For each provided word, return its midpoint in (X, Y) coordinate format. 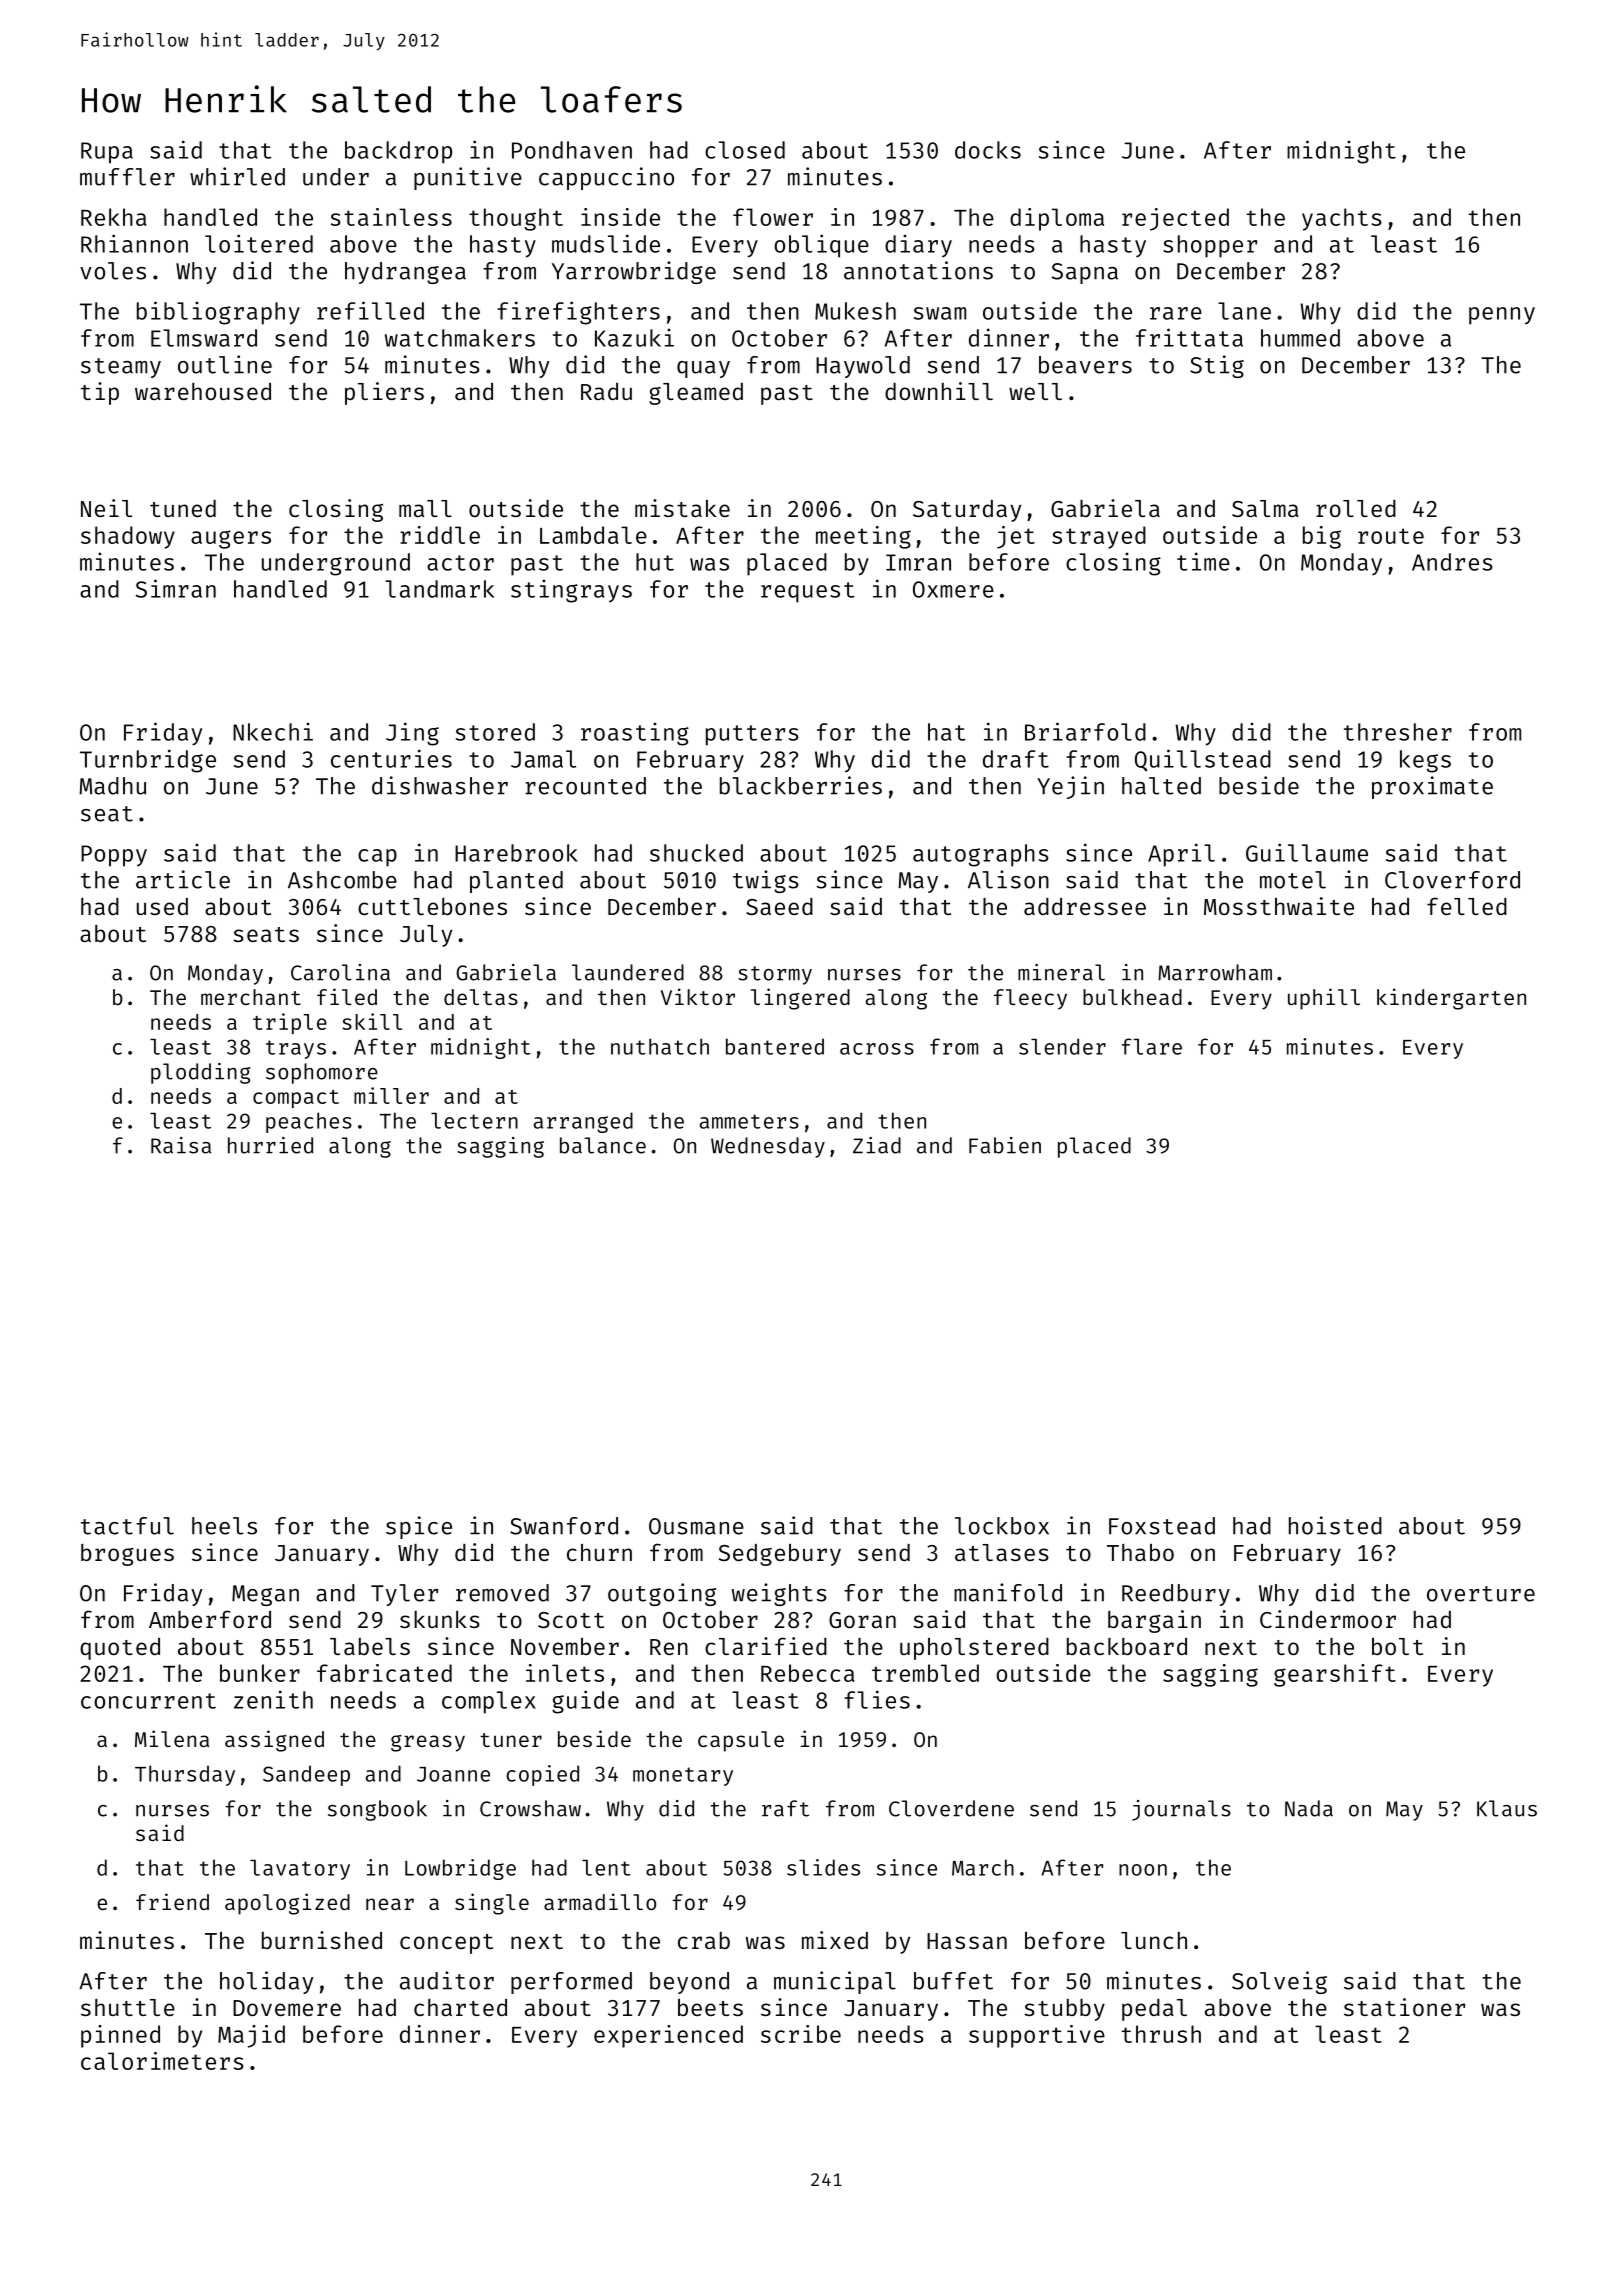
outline (225, 364)
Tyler (404, 1595)
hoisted (1335, 1525)
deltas (481, 997)
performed (571, 1983)
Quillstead (1203, 760)
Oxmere (953, 589)
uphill (1324, 999)
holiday (267, 1982)
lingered (800, 999)
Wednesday (768, 1147)
